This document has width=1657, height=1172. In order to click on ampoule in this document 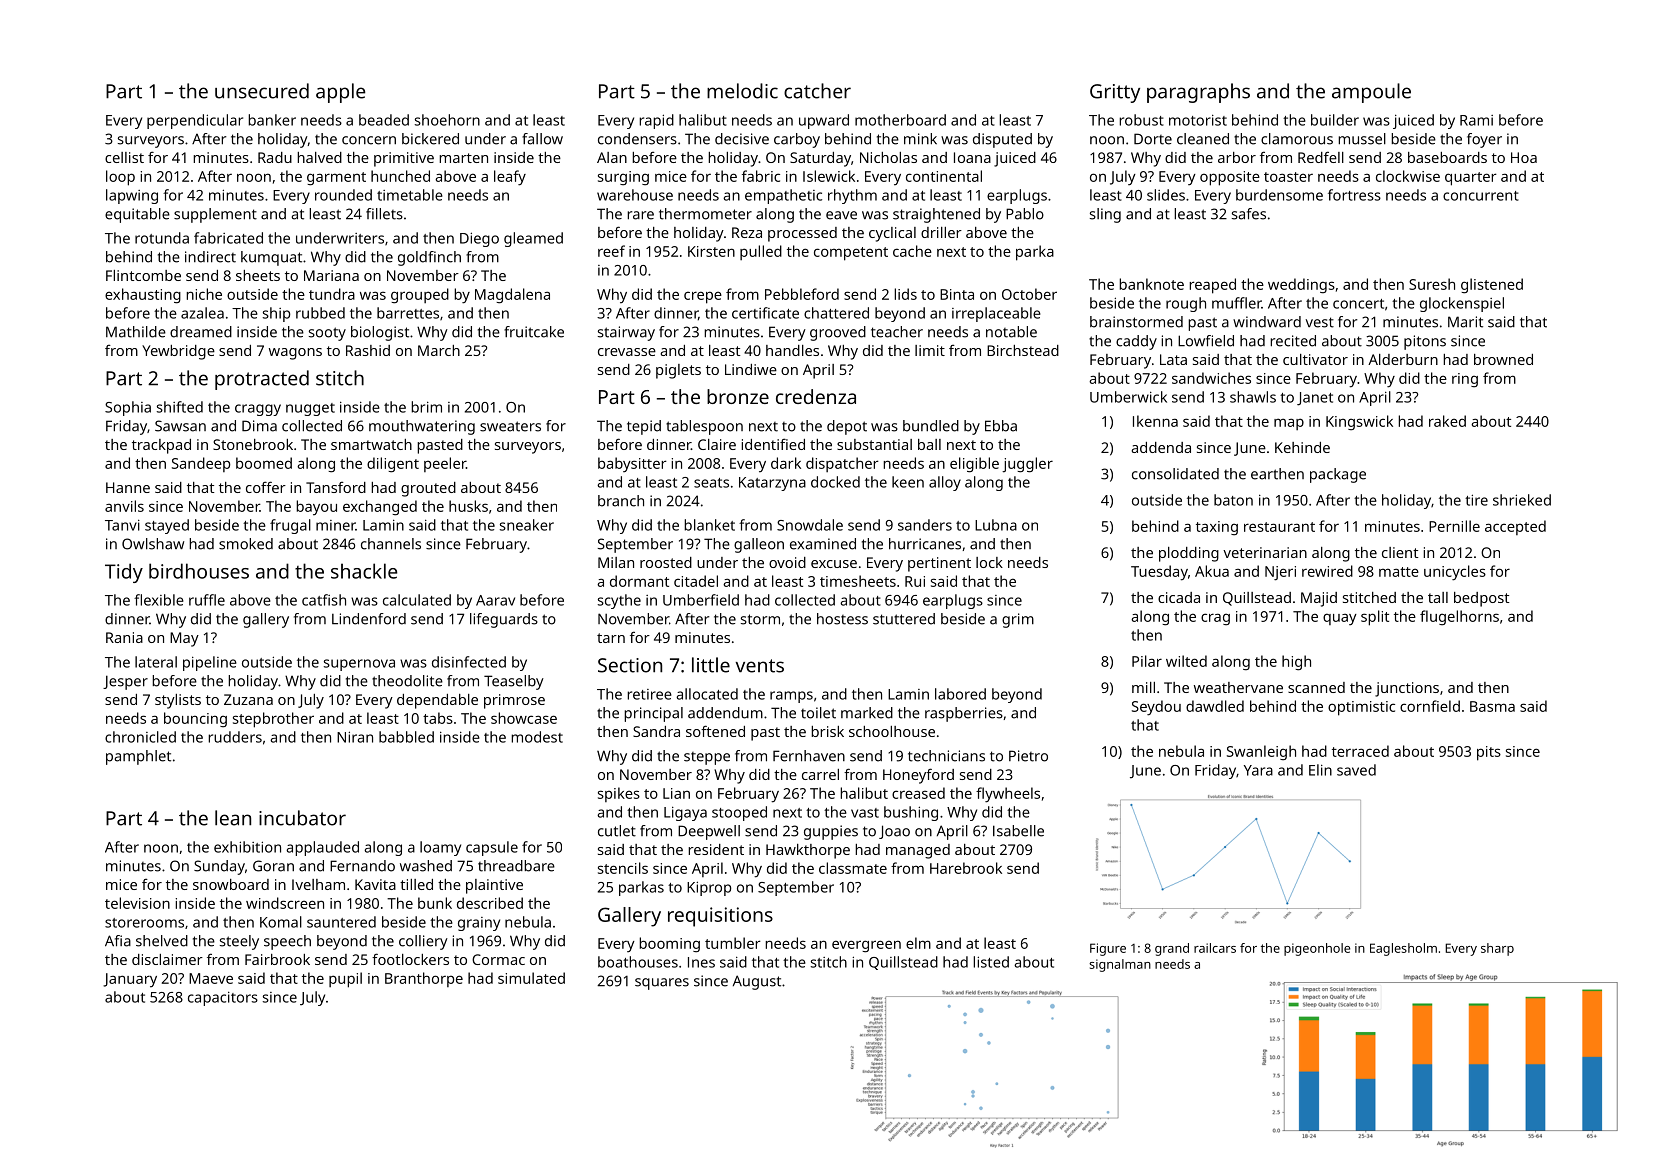, I will do `click(1371, 93)`.
